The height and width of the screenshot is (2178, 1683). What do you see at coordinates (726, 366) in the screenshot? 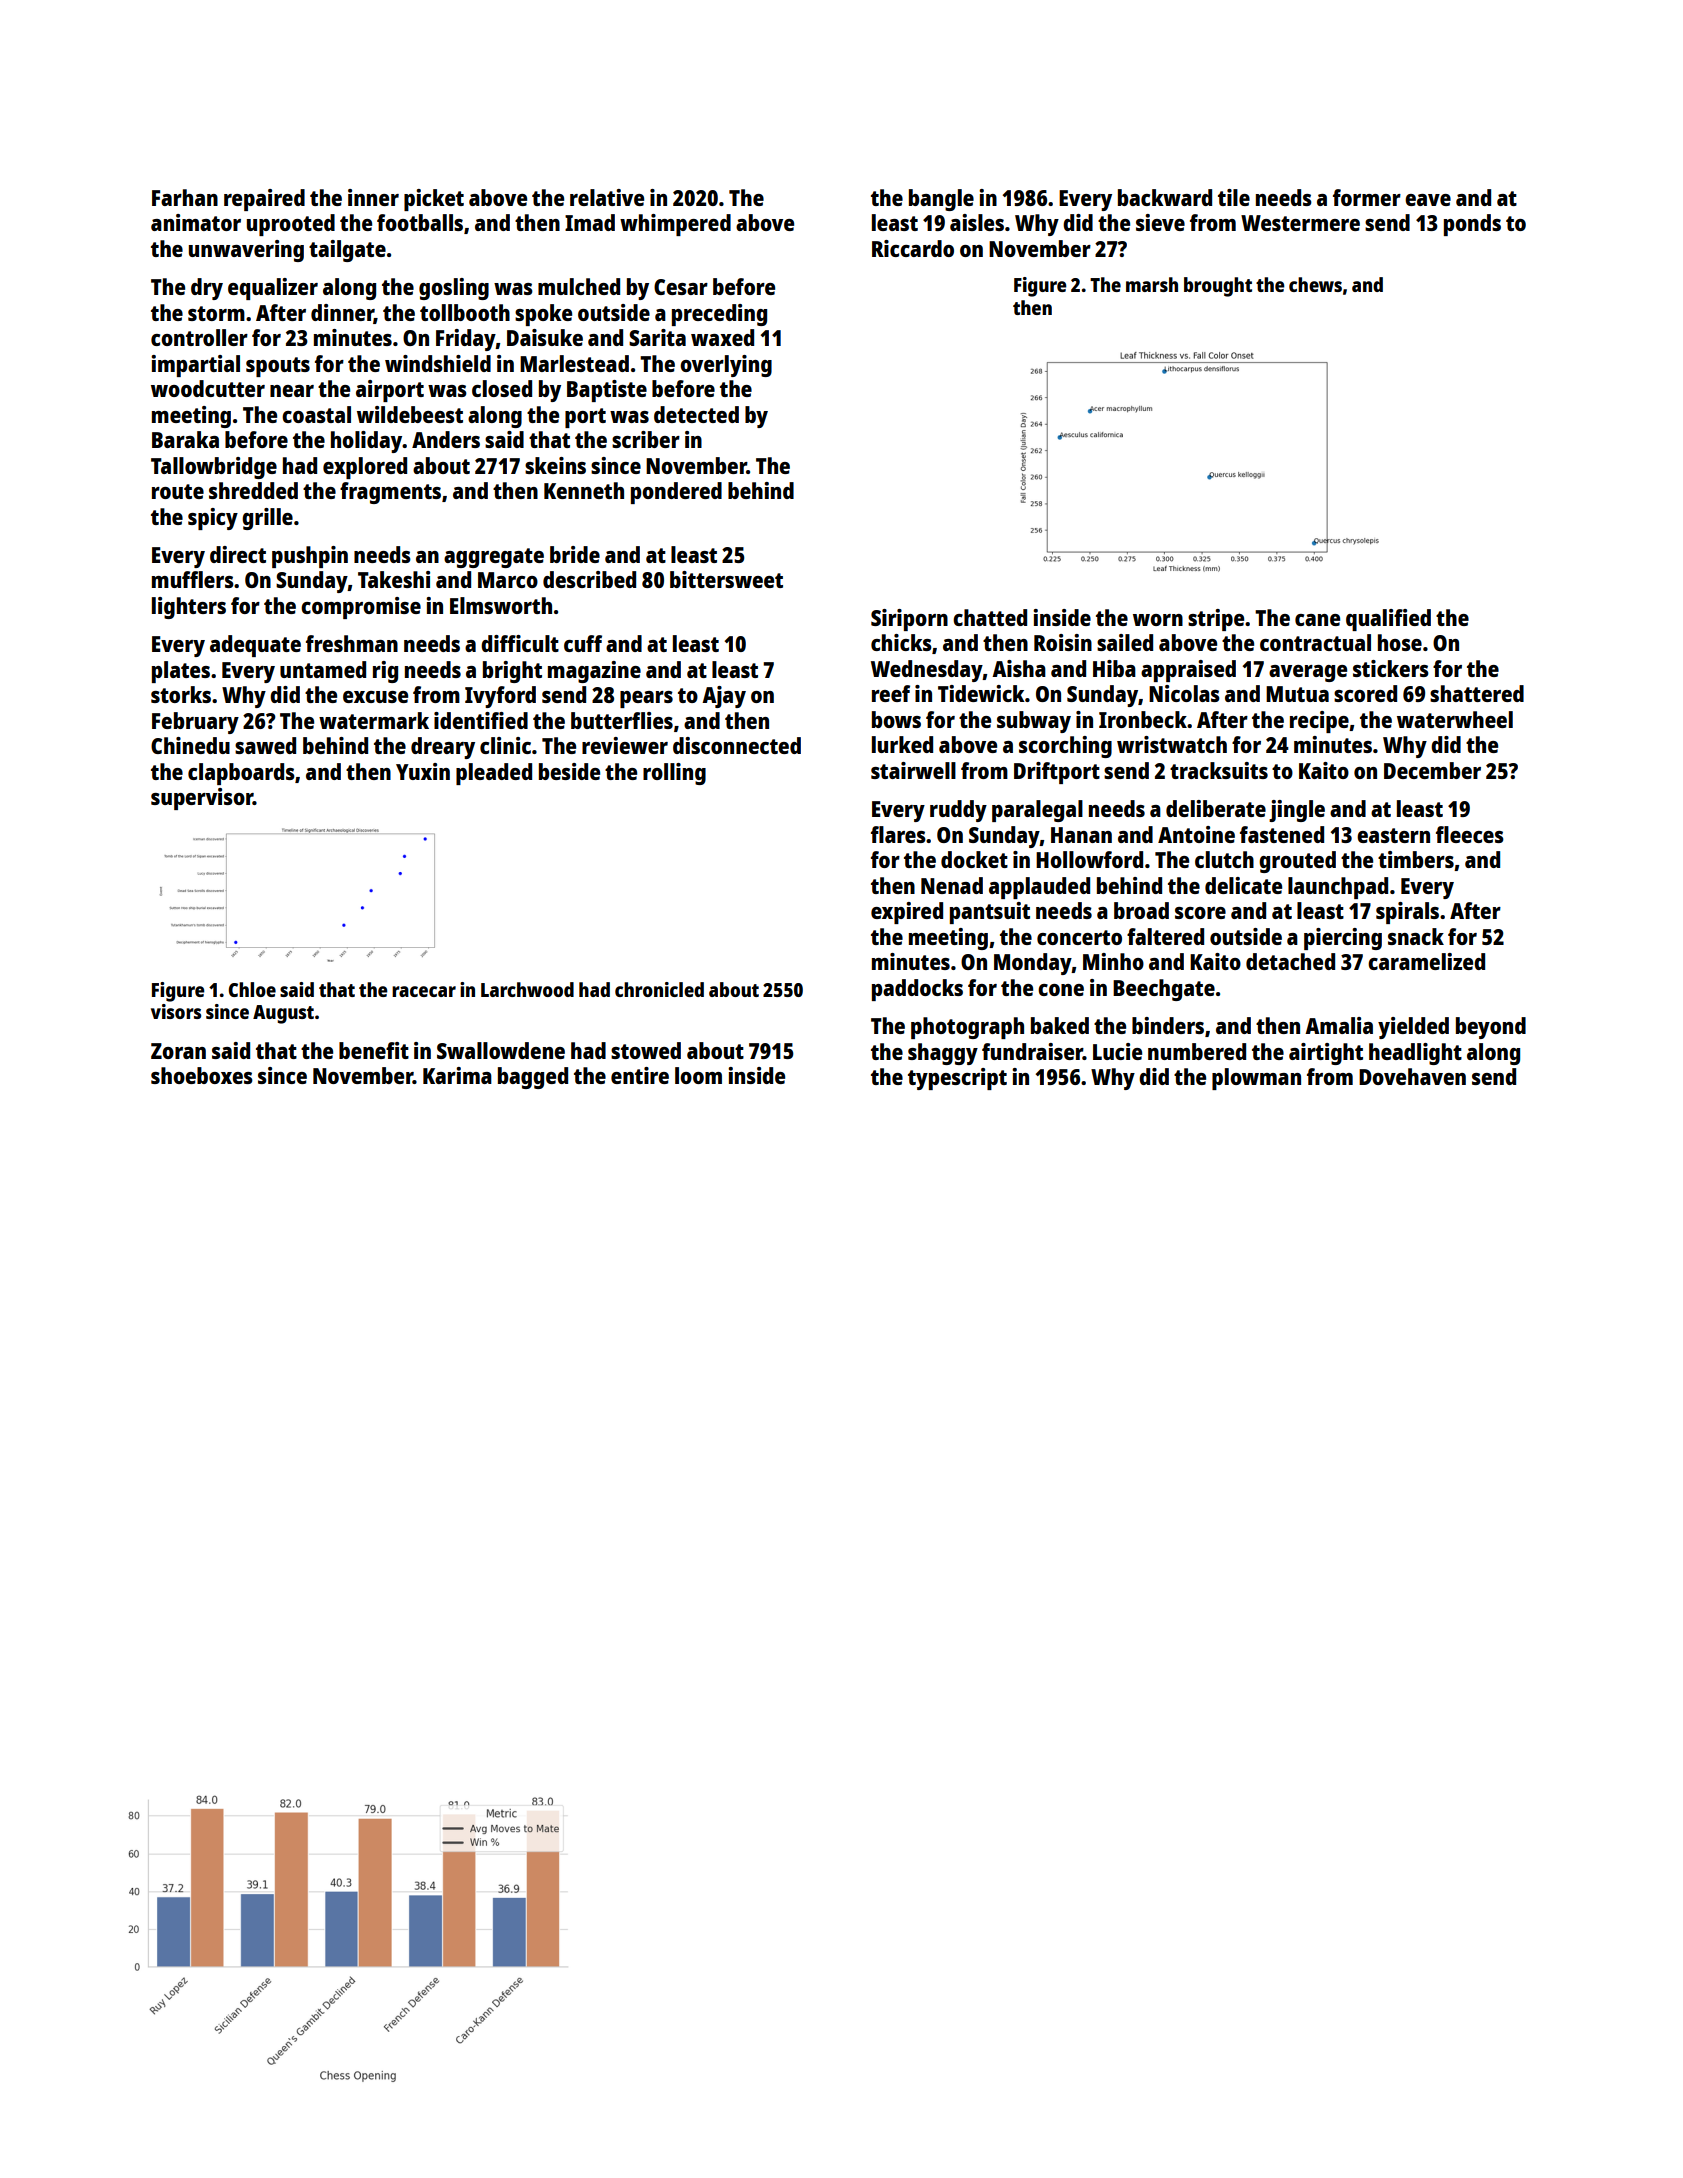
I see `overlying` at bounding box center [726, 366].
